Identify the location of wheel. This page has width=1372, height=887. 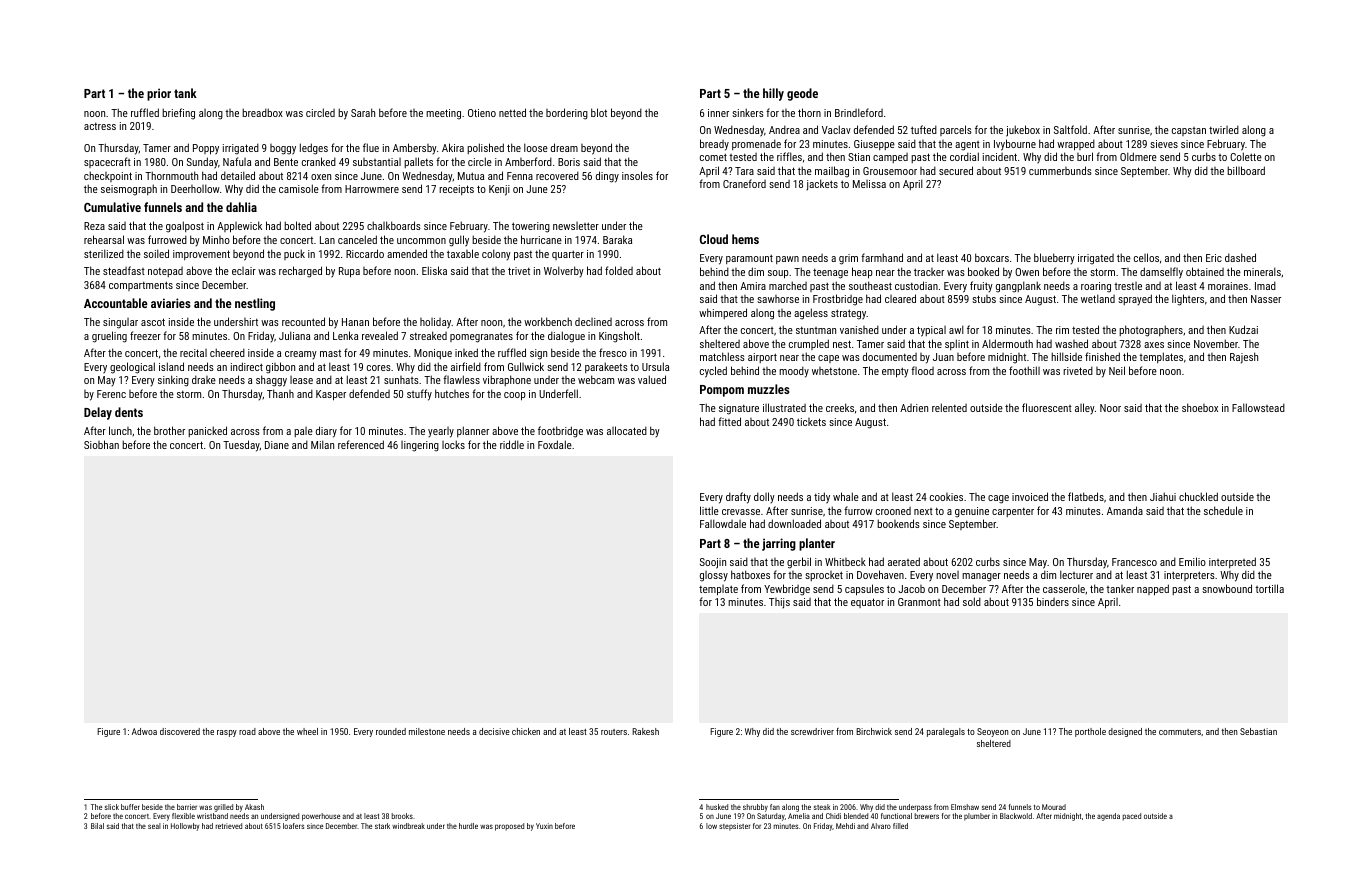
(307, 731).
